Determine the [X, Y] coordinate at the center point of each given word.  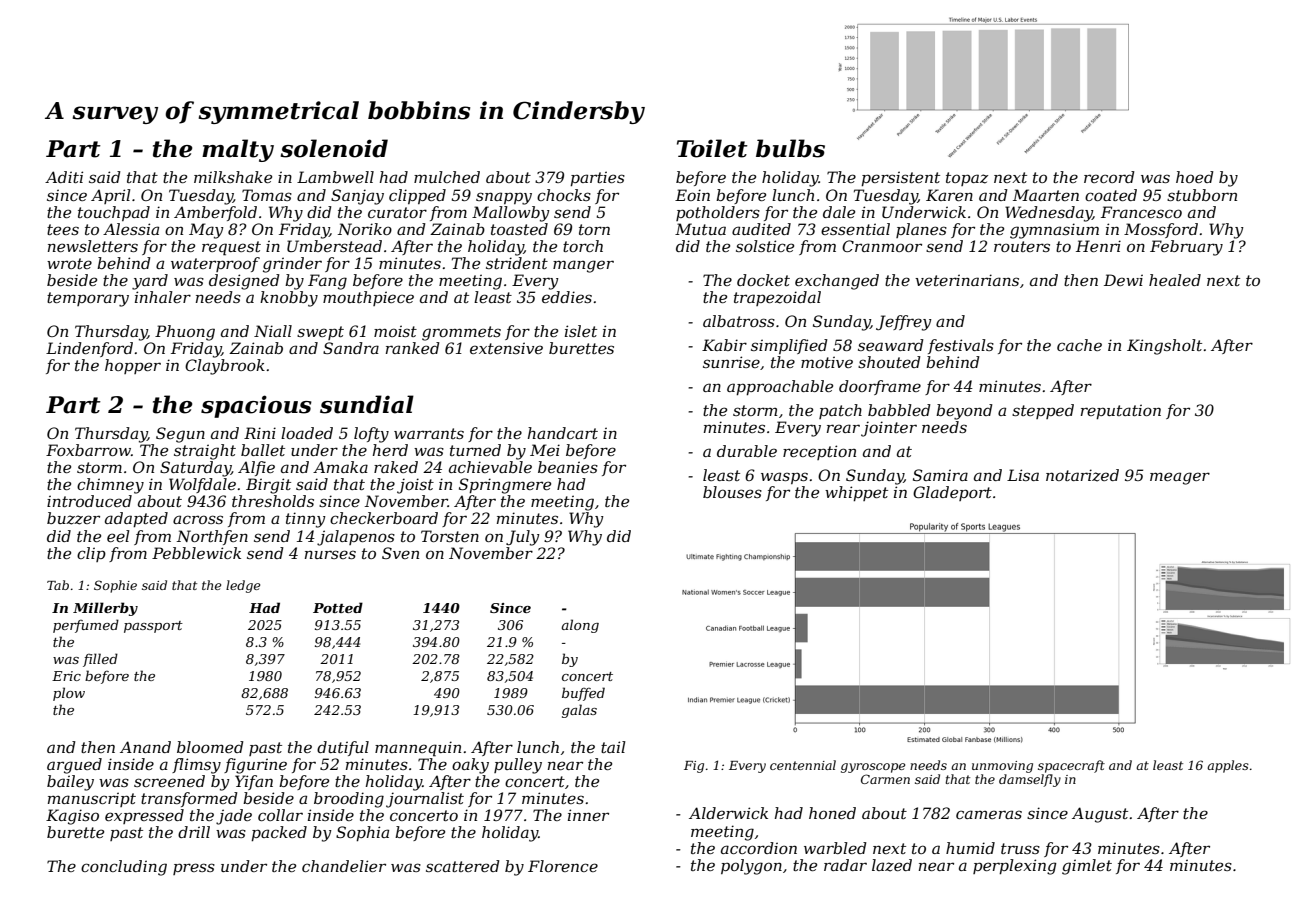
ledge [243, 586]
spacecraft [1071, 766]
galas [579, 711]
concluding [124, 868]
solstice [765, 246]
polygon [751, 867]
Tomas [267, 195]
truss [1020, 848]
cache [1079, 345]
